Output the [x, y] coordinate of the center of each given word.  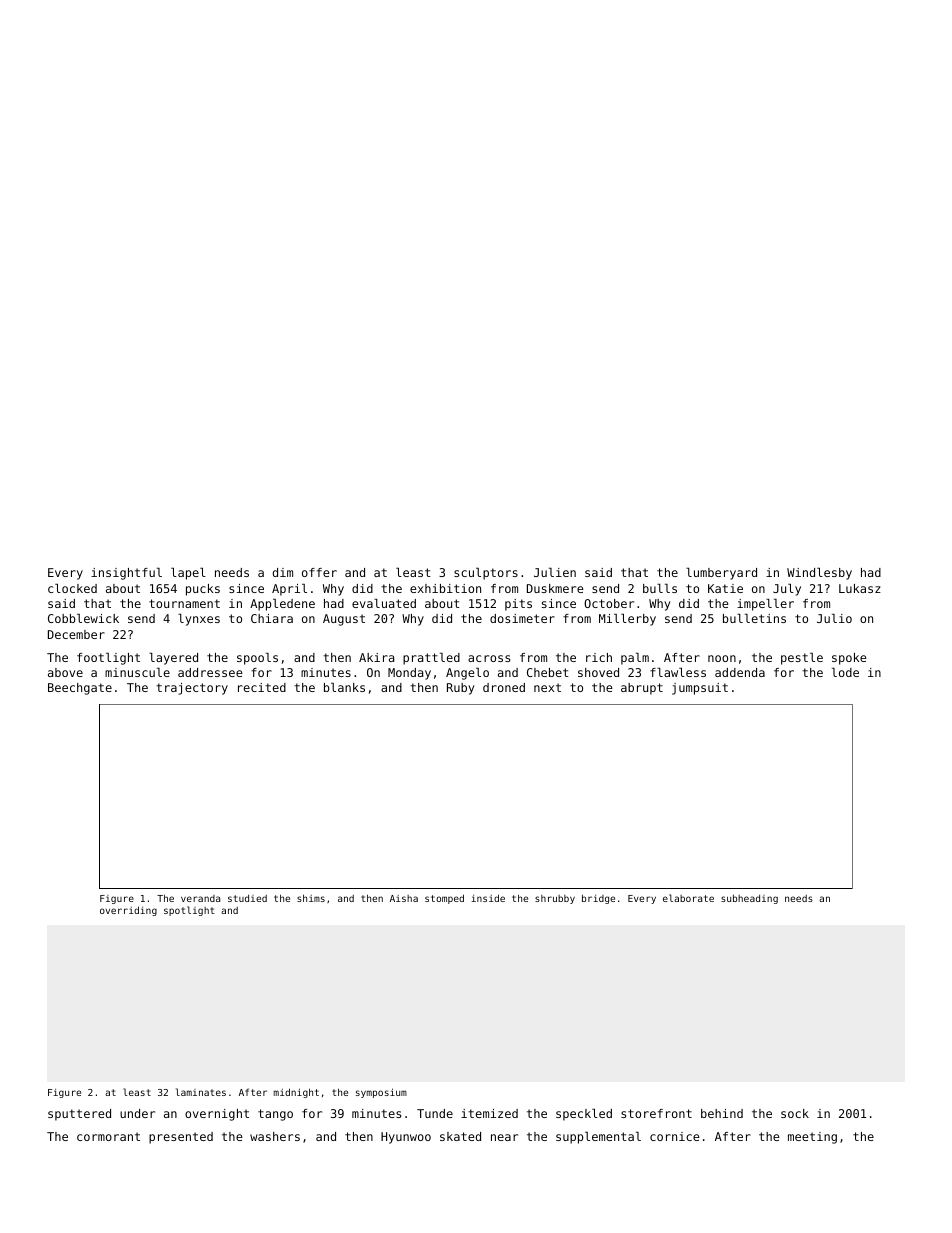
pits [518, 605]
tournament [184, 603]
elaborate [688, 898]
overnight [217, 1115]
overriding [128, 911]
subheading [749, 899]
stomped [444, 899]
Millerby [627, 620]
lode [845, 672]
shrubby [555, 899]
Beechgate [80, 689]
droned [504, 687]
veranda [200, 898]
